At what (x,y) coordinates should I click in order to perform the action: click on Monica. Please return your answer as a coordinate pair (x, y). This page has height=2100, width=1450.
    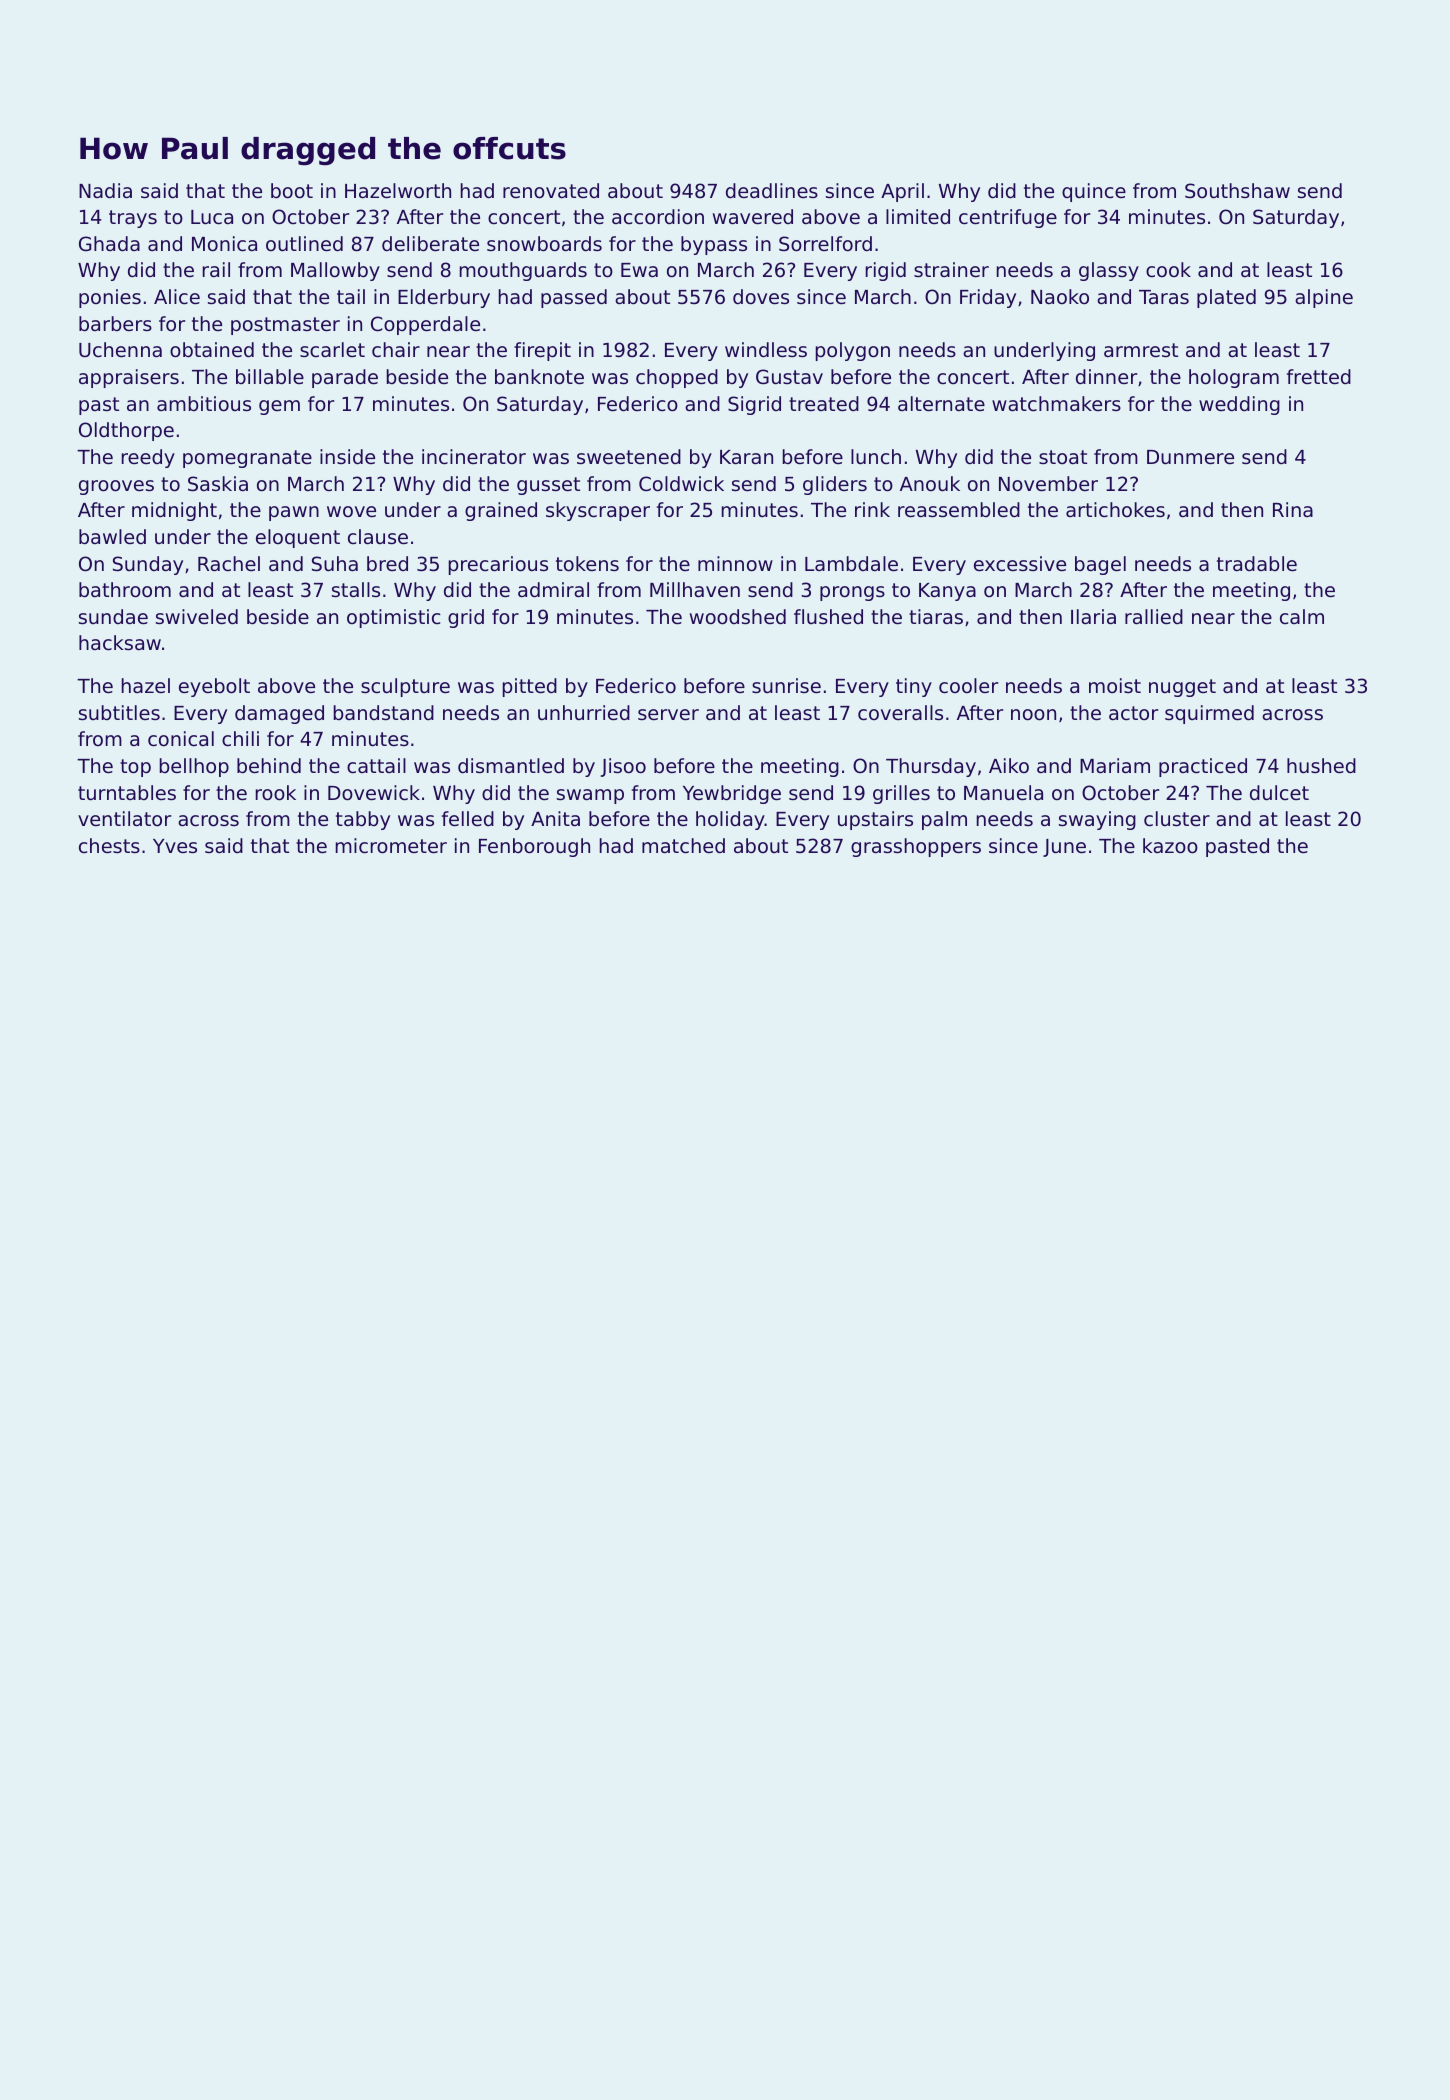
    Looking at the image, I should click on (224, 243).
